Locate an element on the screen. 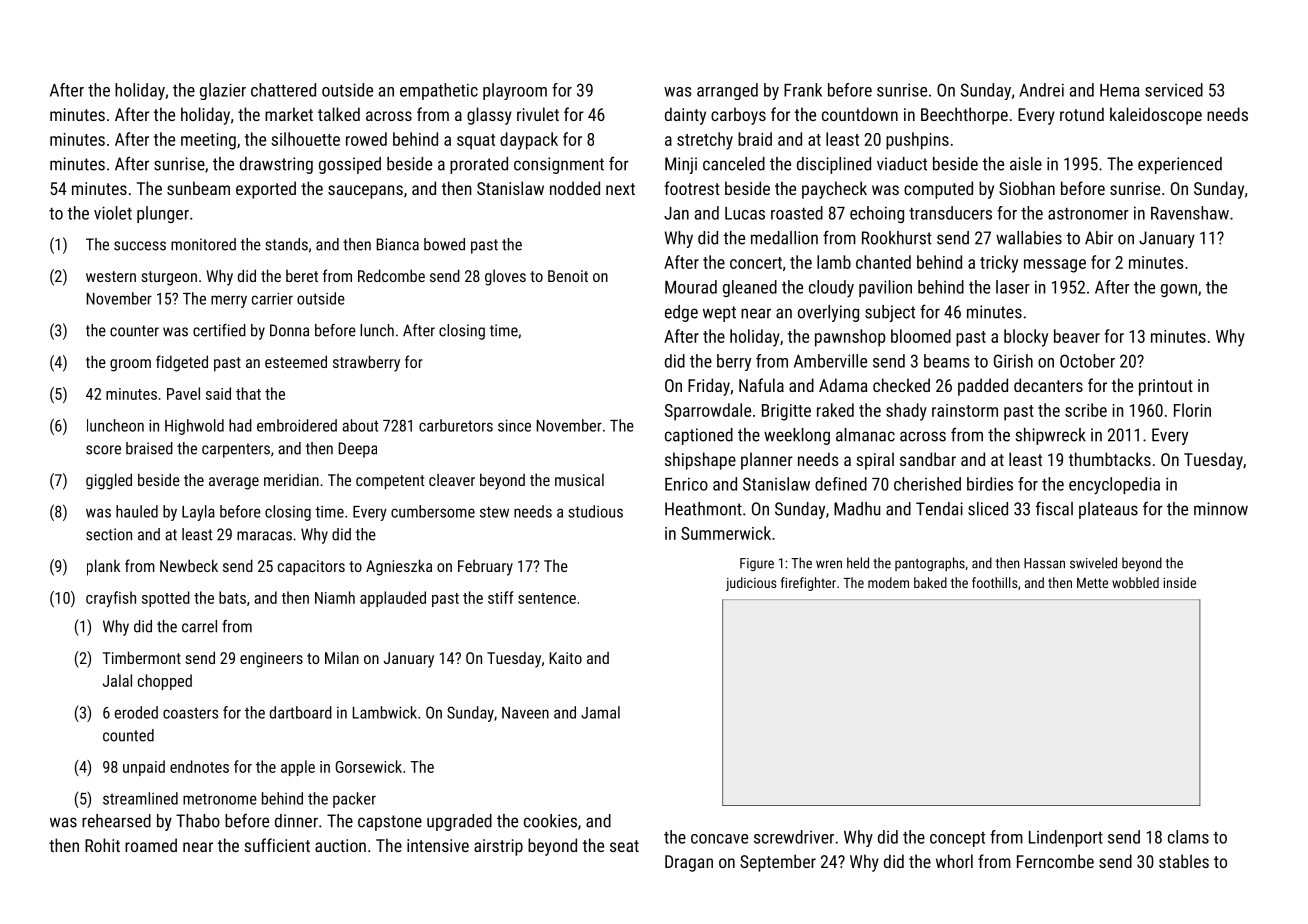 The image size is (1308, 924). glazier is located at coordinates (223, 91).
